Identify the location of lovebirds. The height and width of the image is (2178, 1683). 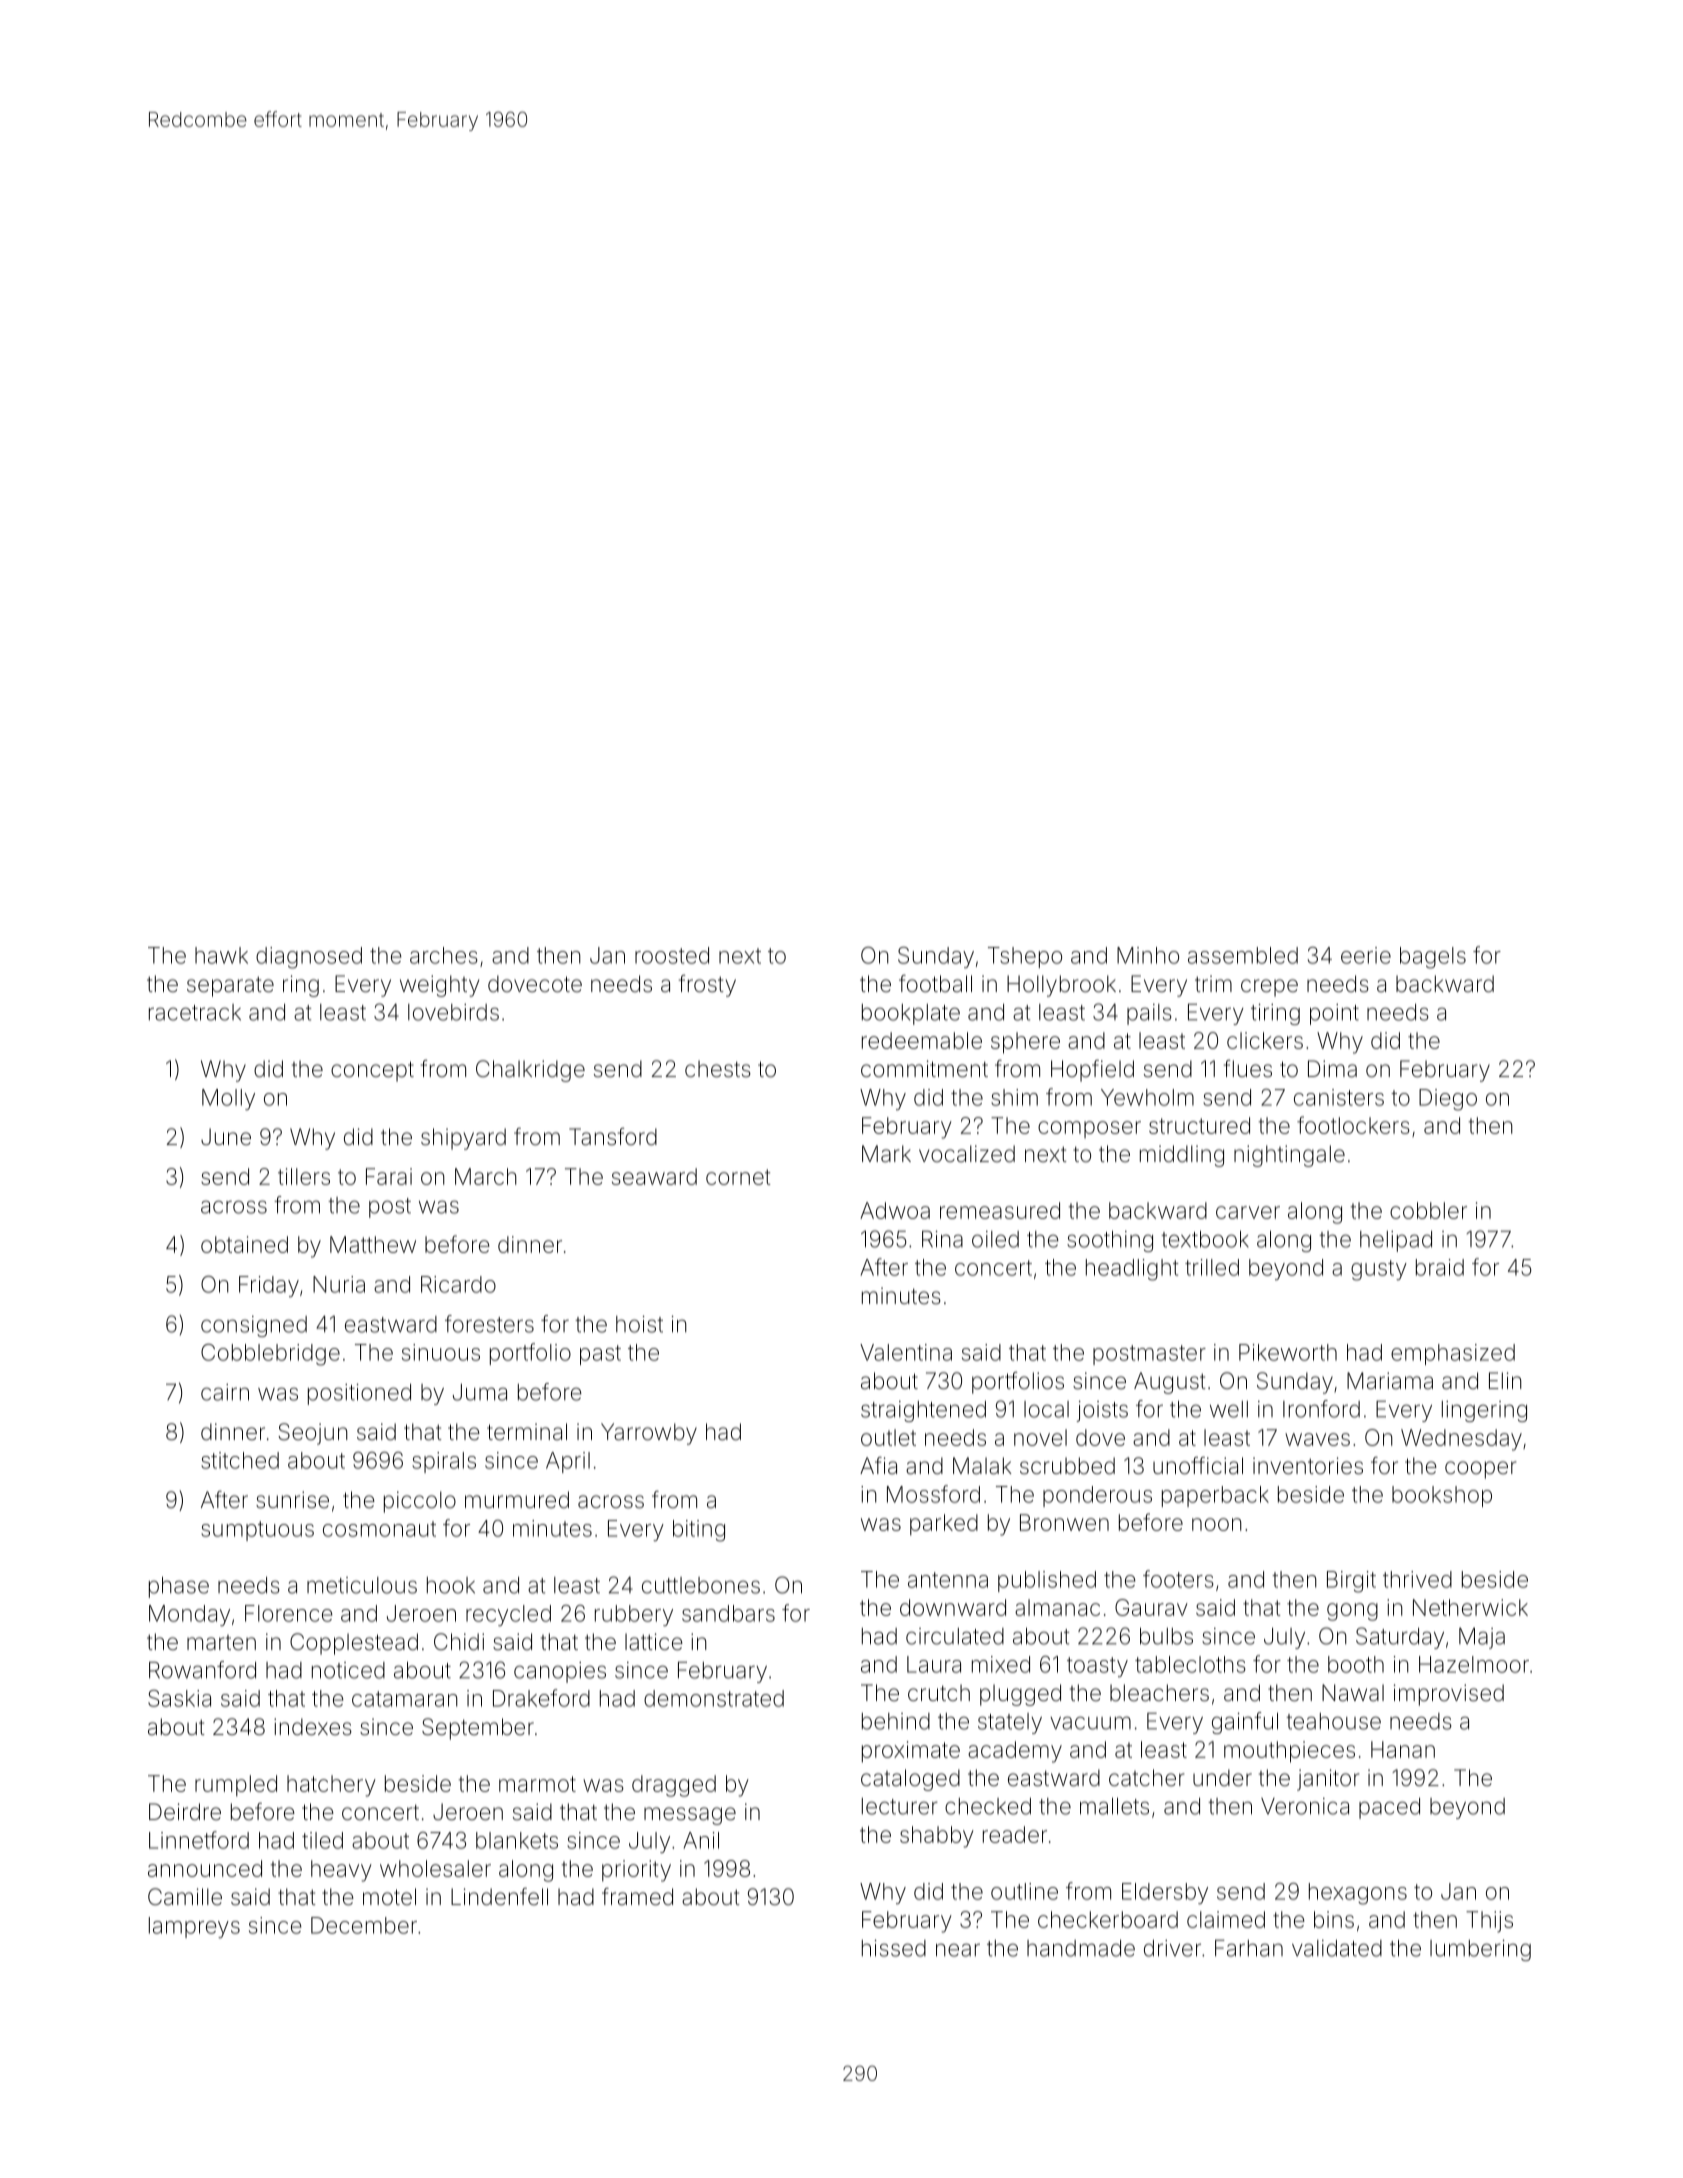
(453, 1012).
